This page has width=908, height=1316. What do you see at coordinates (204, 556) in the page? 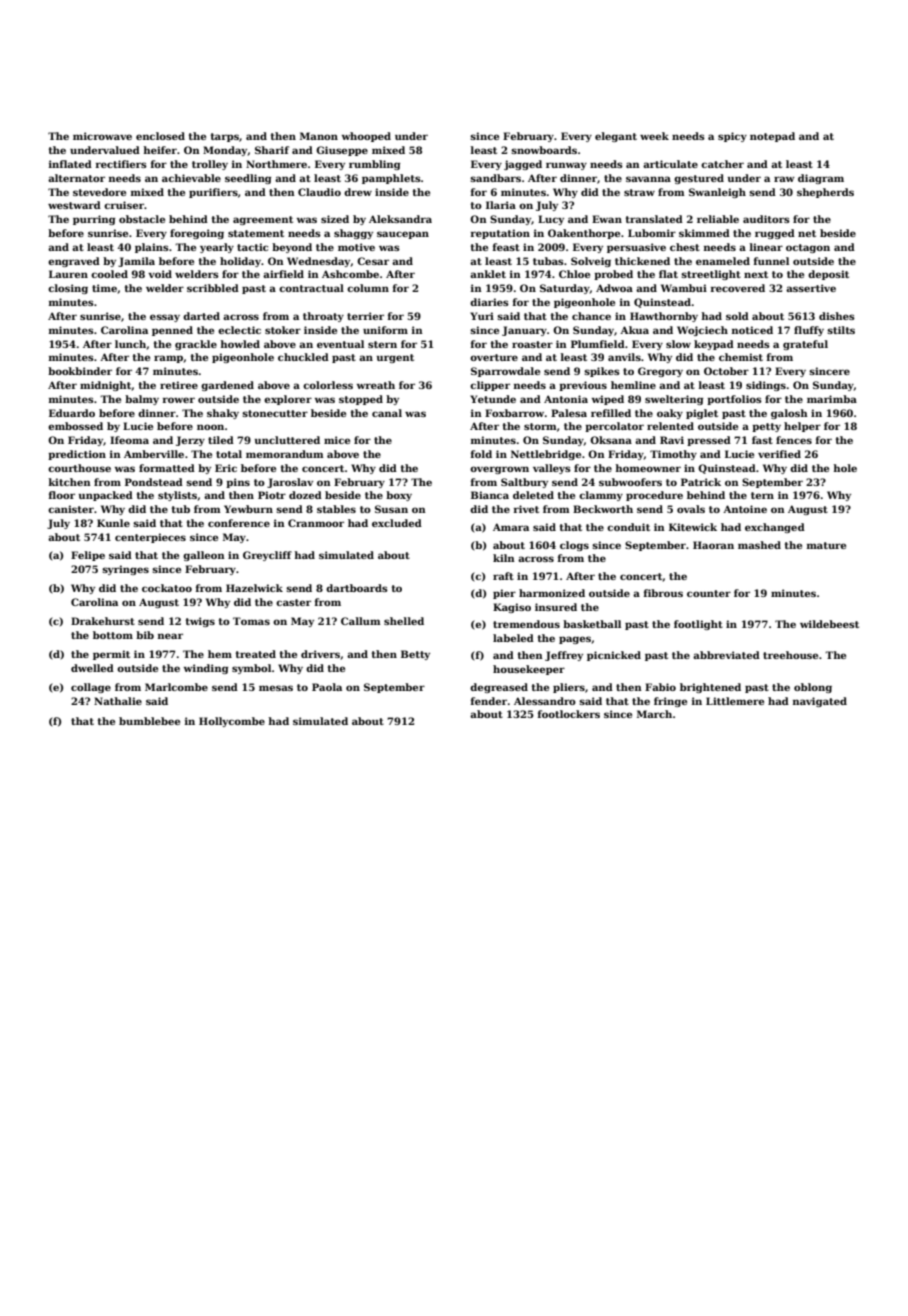
I see `galleon` at bounding box center [204, 556].
